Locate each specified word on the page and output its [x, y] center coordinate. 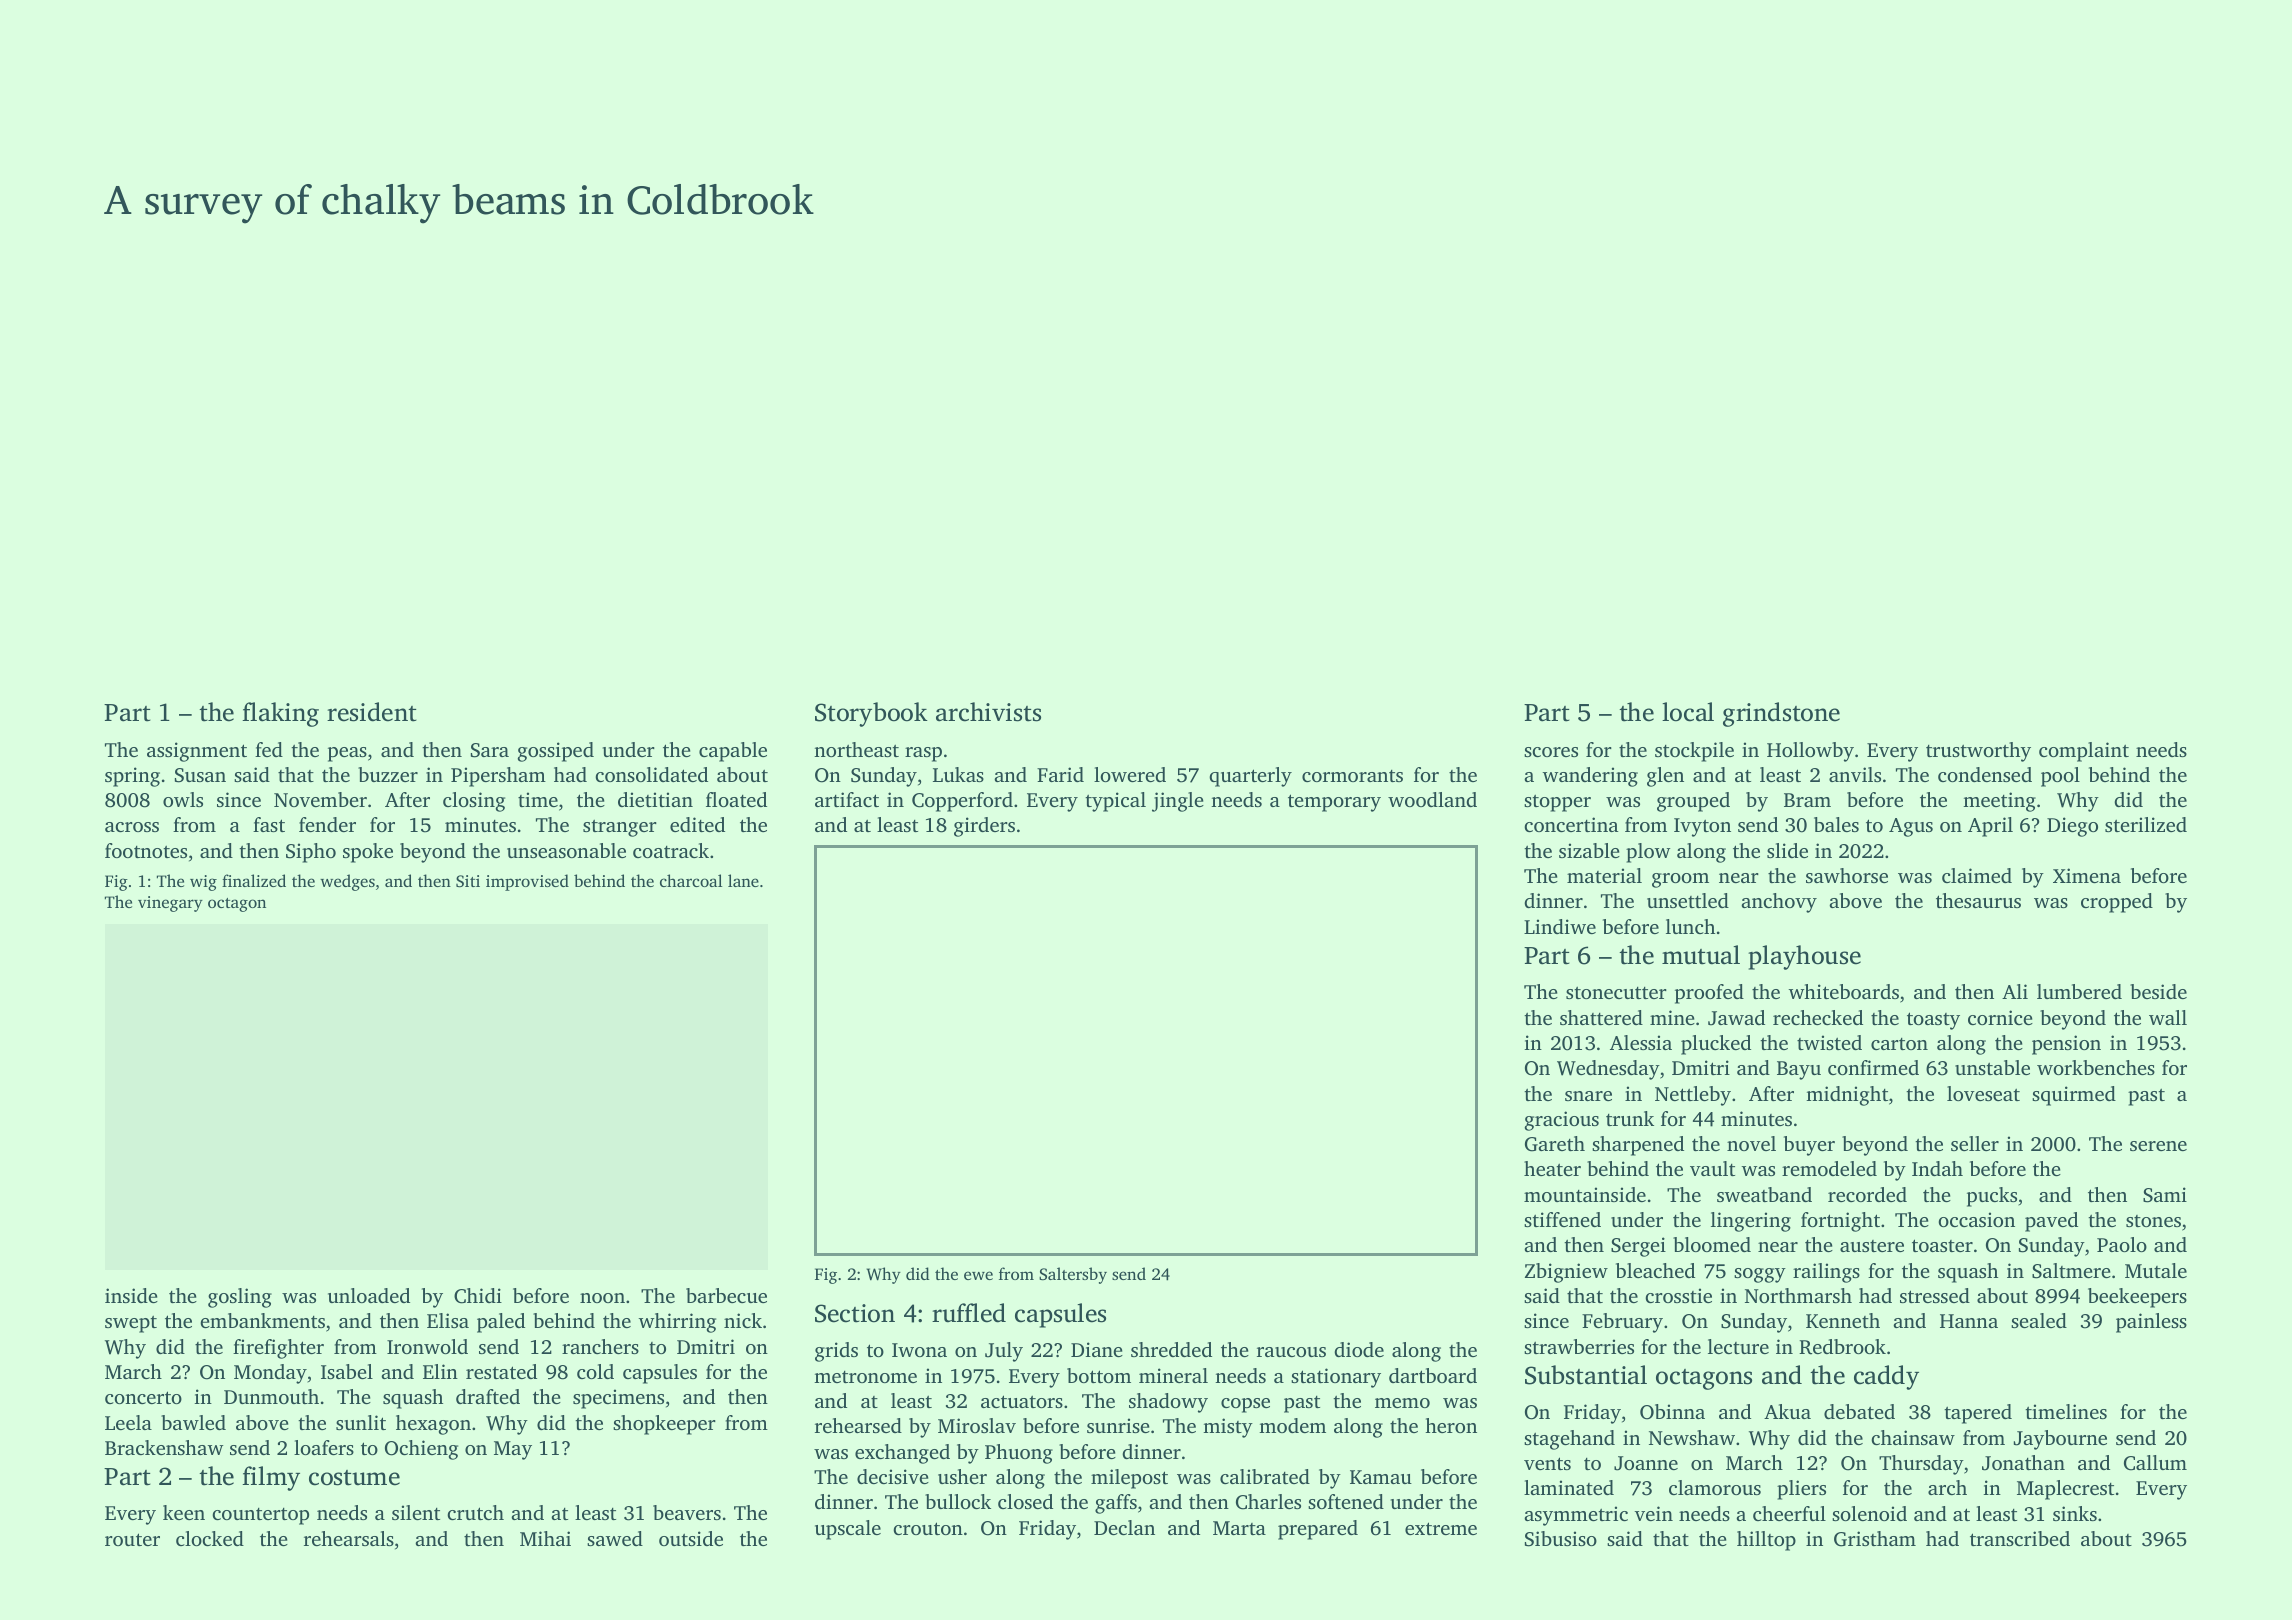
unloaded [369, 1295]
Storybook [871, 714]
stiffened [1562, 1219]
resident [372, 712]
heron [1451, 1425]
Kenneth [1843, 1320]
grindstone [1781, 714]
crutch [475, 1512]
